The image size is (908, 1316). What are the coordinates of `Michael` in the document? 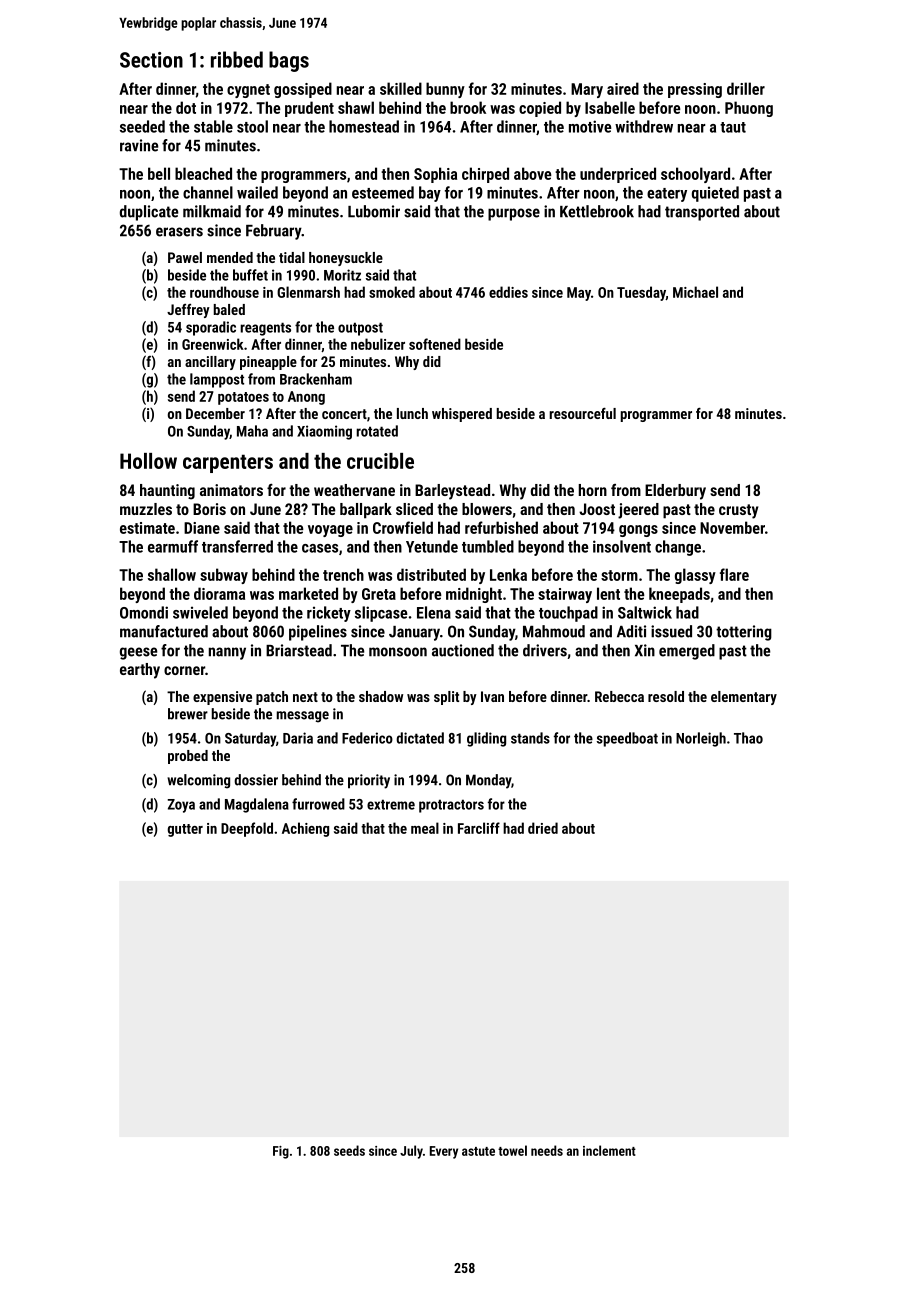 It's located at (695, 292).
